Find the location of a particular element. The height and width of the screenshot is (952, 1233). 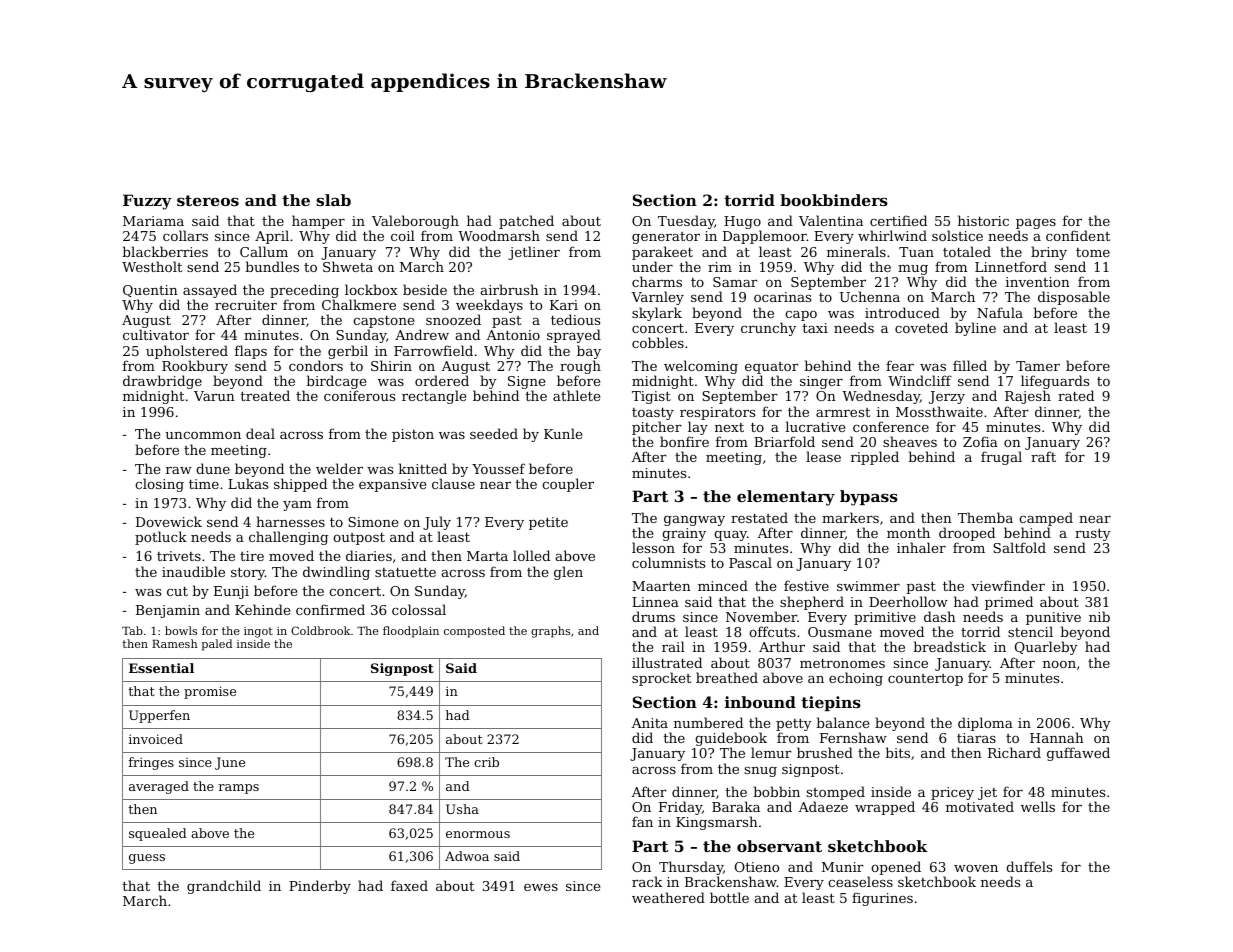

recruiter is located at coordinates (246, 305).
